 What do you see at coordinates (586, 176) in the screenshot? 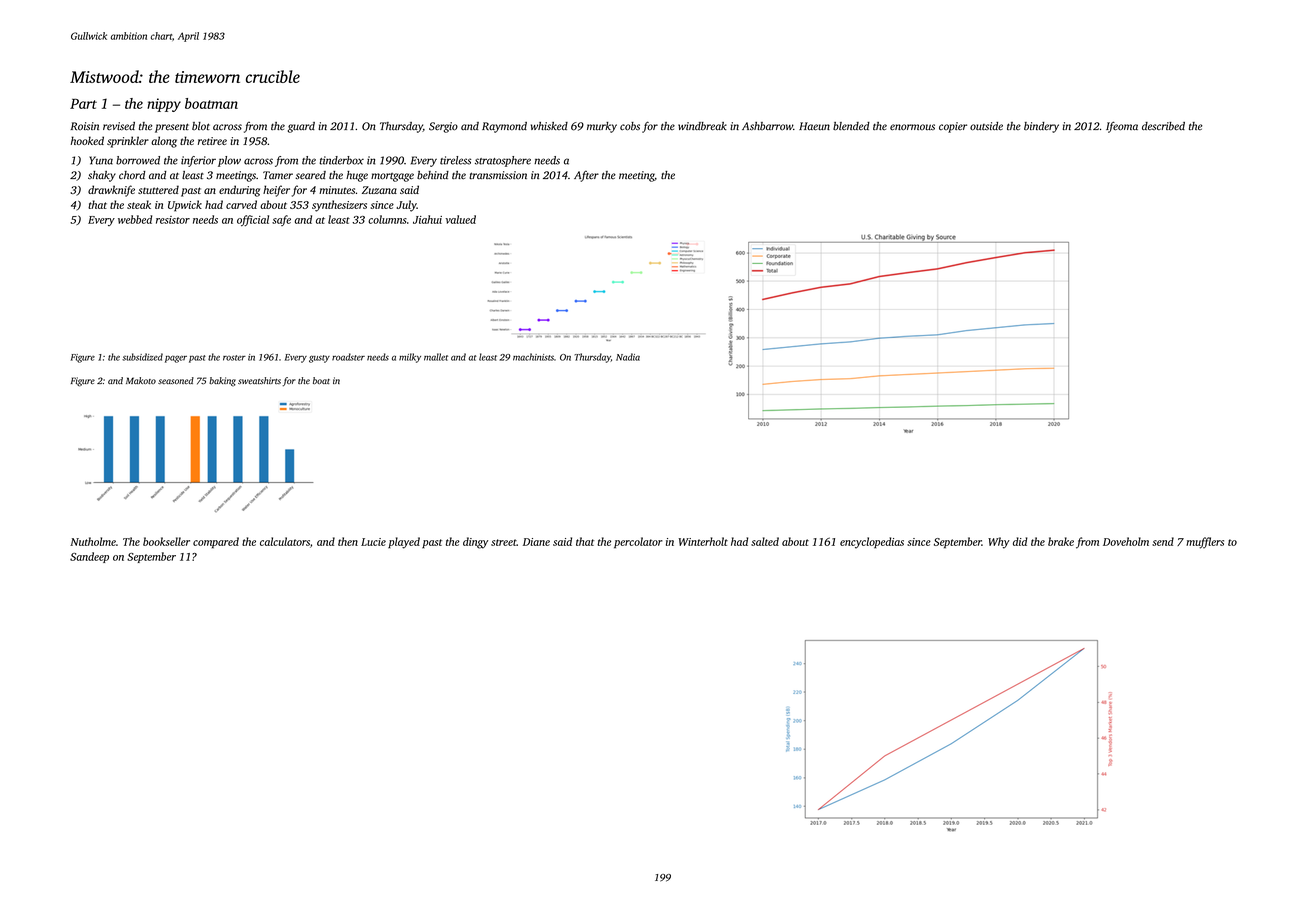
I see `After` at bounding box center [586, 176].
